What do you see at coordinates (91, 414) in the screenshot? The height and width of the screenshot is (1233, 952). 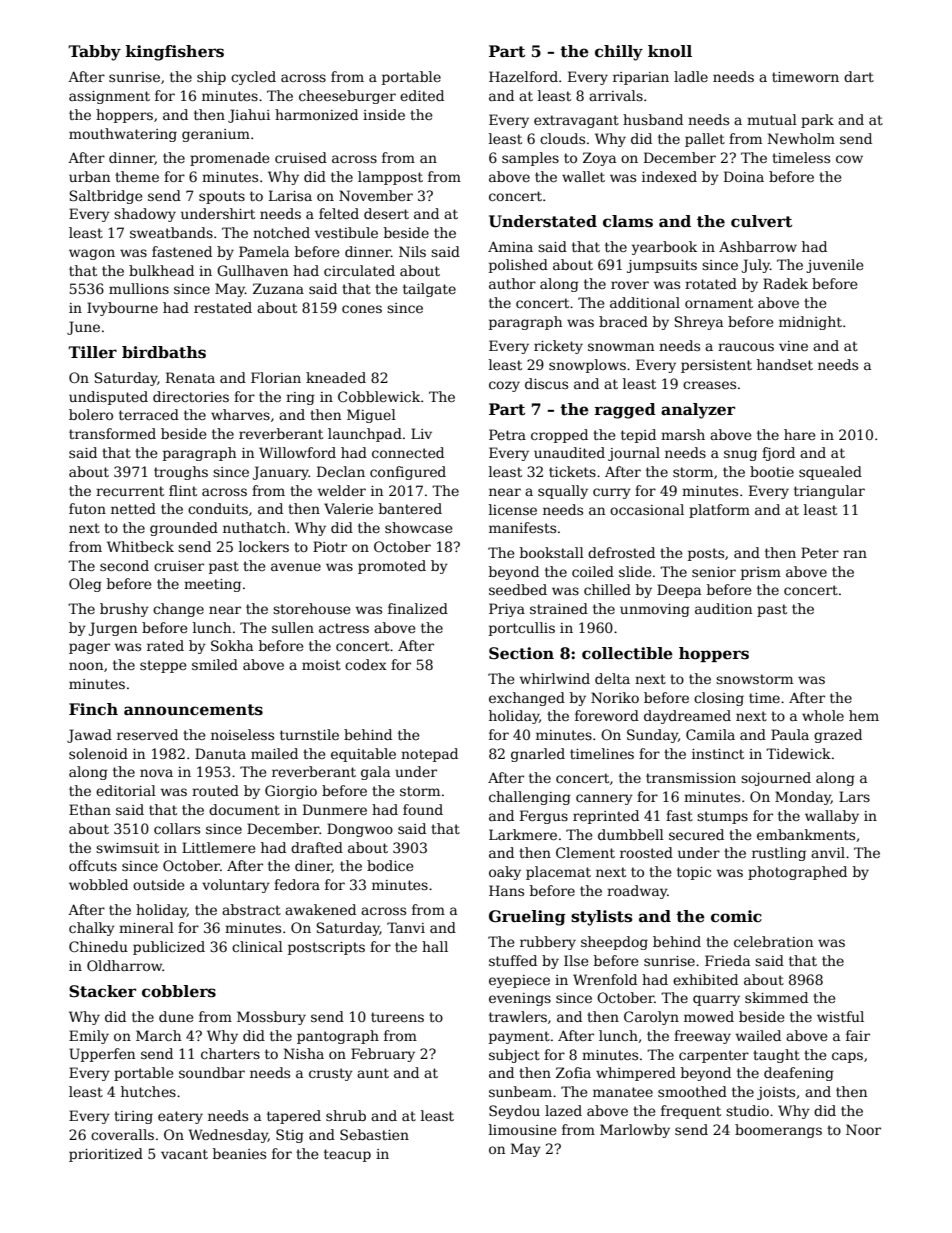 I see `bolero` at bounding box center [91, 414].
